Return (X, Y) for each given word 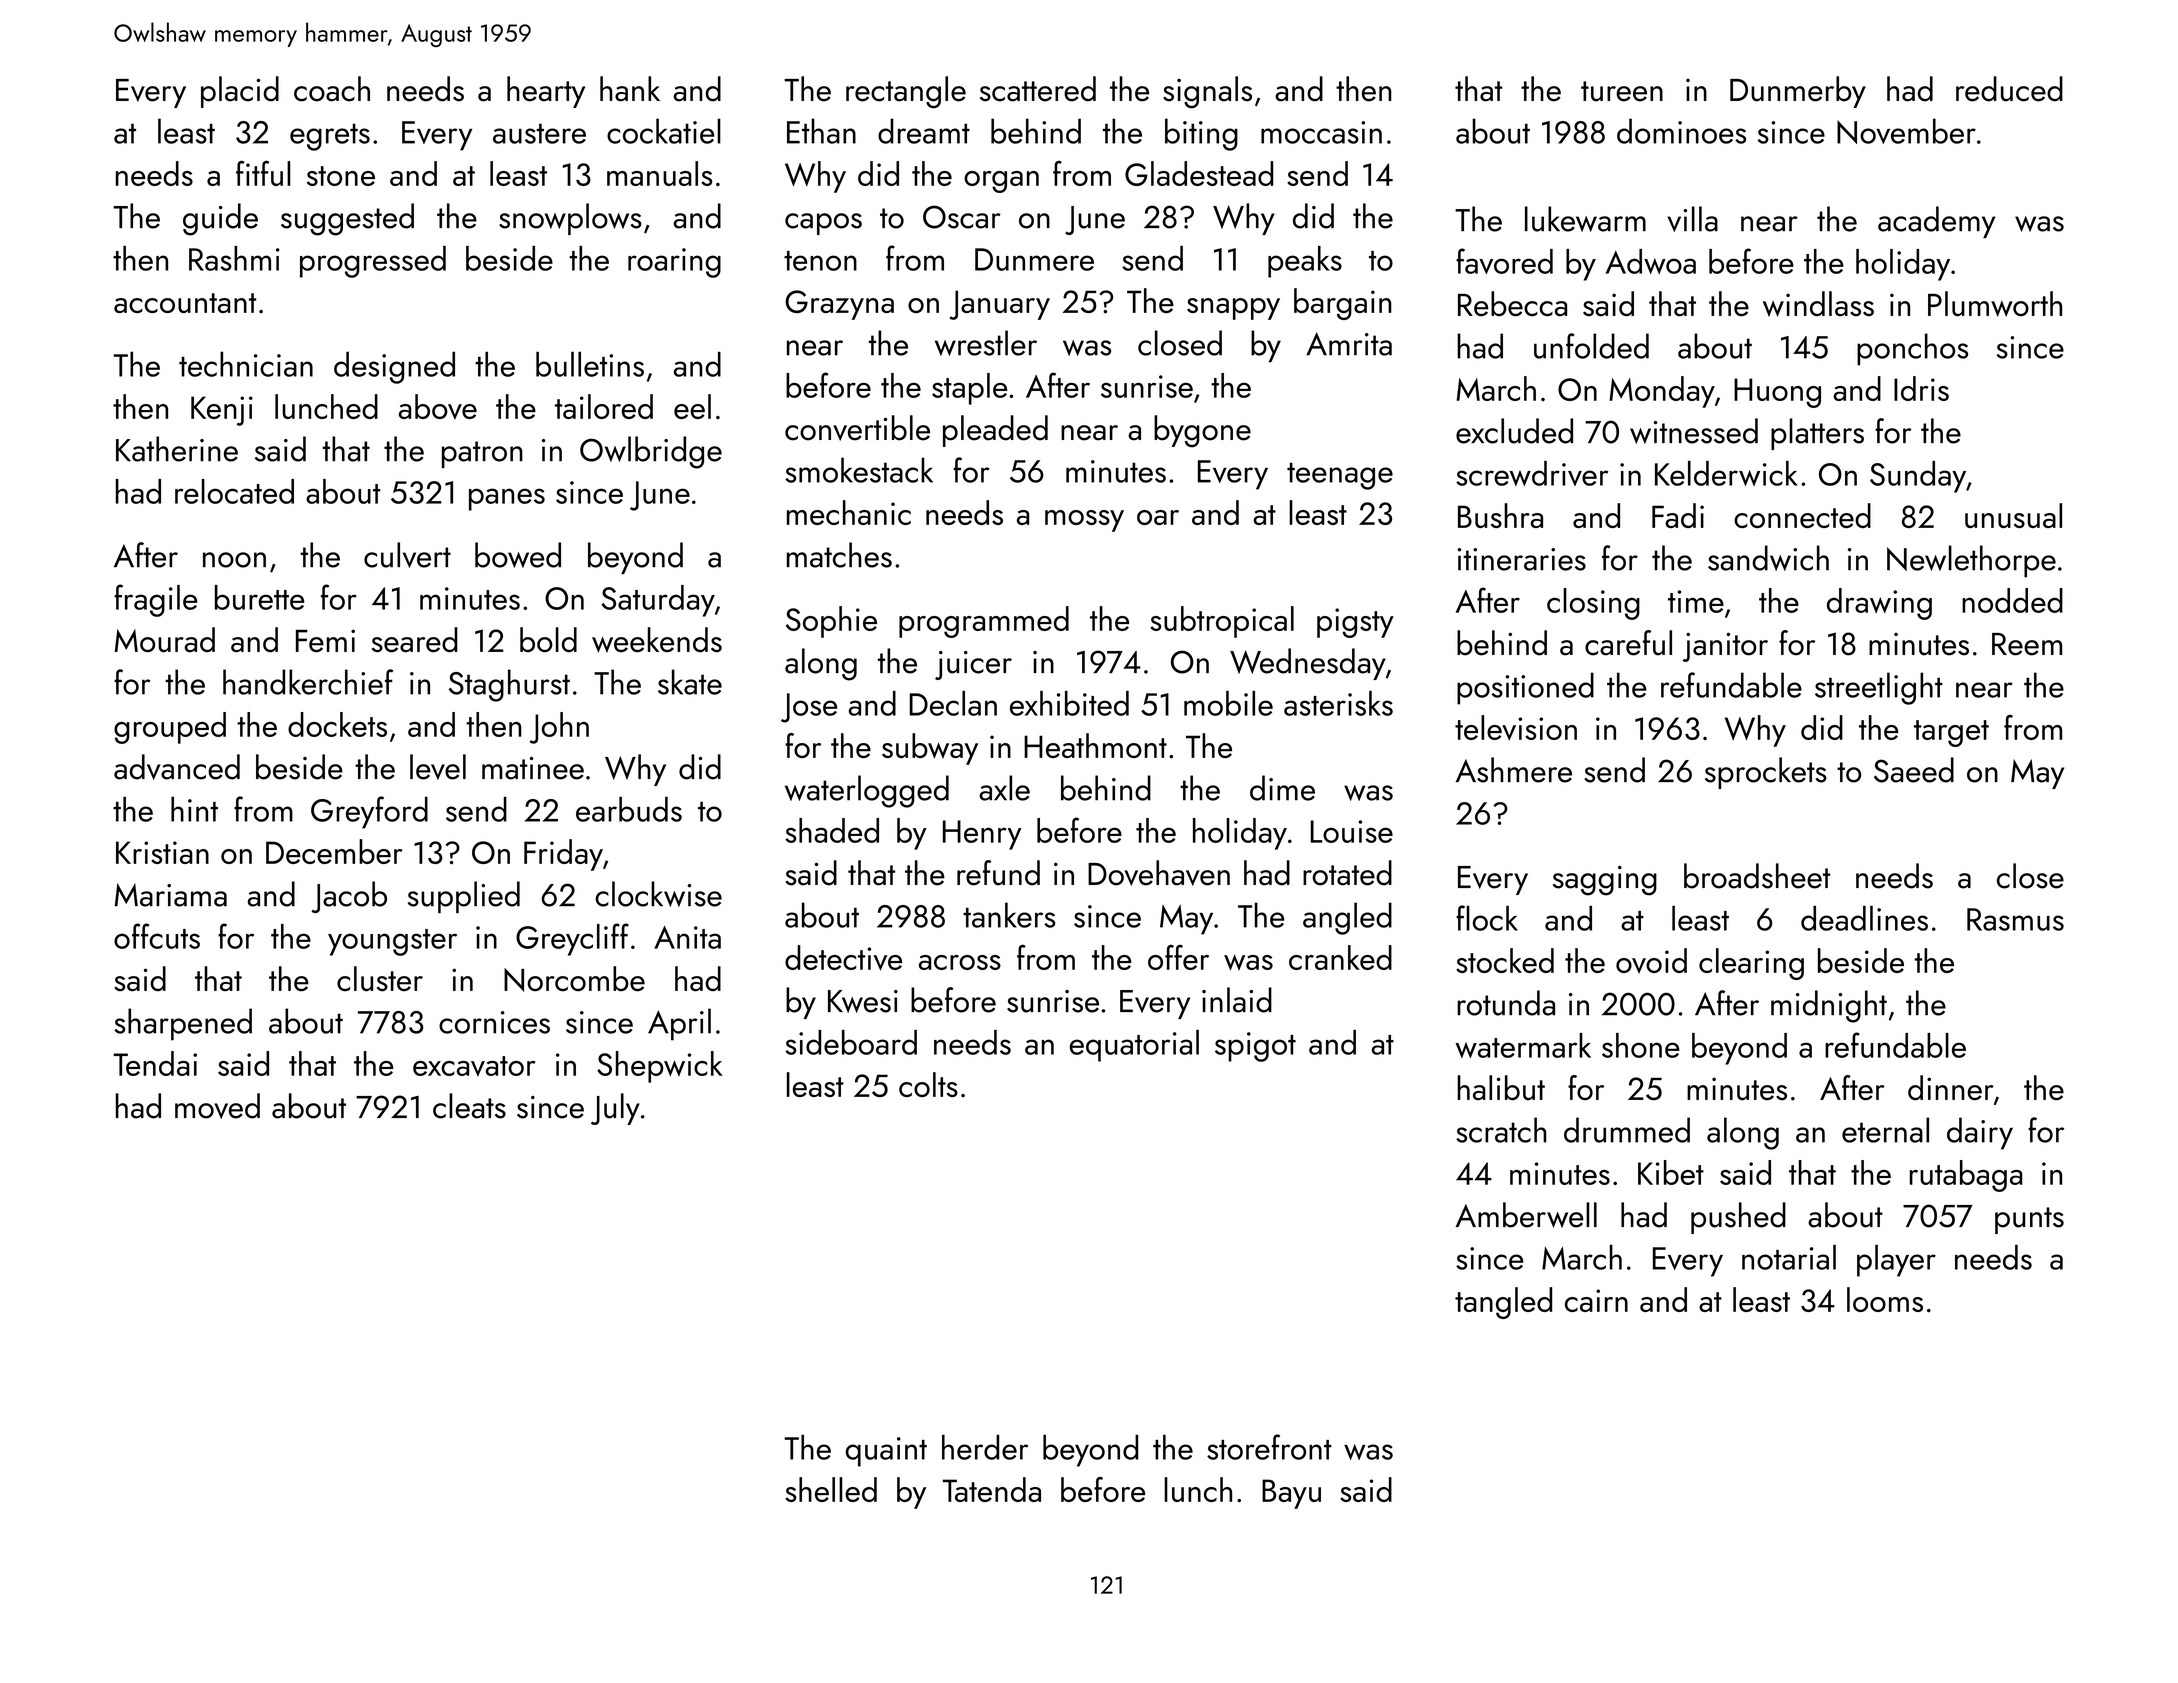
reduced (2009, 89)
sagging (1605, 881)
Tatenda (992, 1489)
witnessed (1694, 431)
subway (930, 749)
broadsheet (1757, 876)
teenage (1340, 476)
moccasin (1321, 132)
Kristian (162, 852)
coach (332, 89)
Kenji (222, 411)
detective (843, 958)
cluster (380, 979)
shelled (831, 1489)
